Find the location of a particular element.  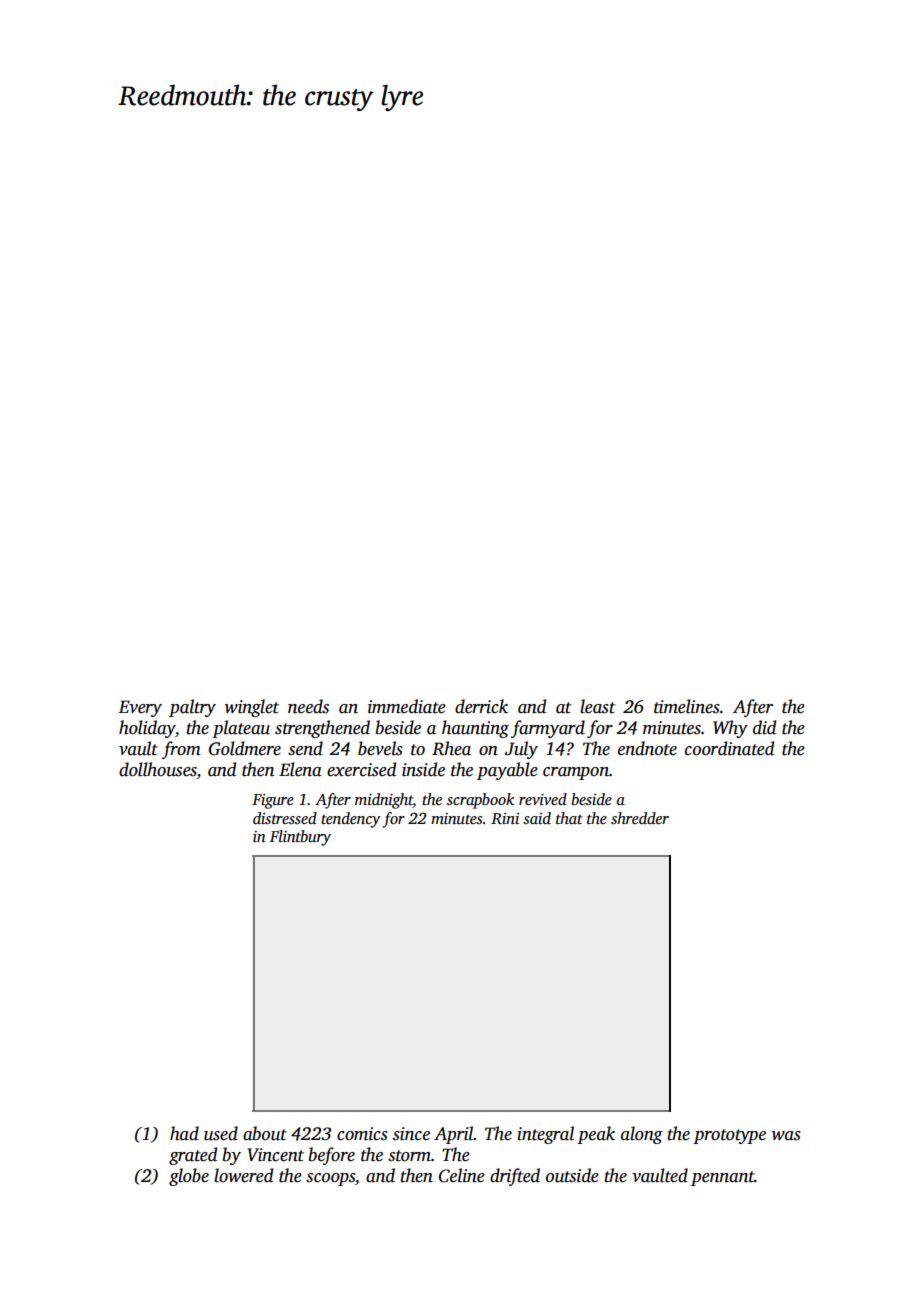

had is located at coordinates (184, 1133).
